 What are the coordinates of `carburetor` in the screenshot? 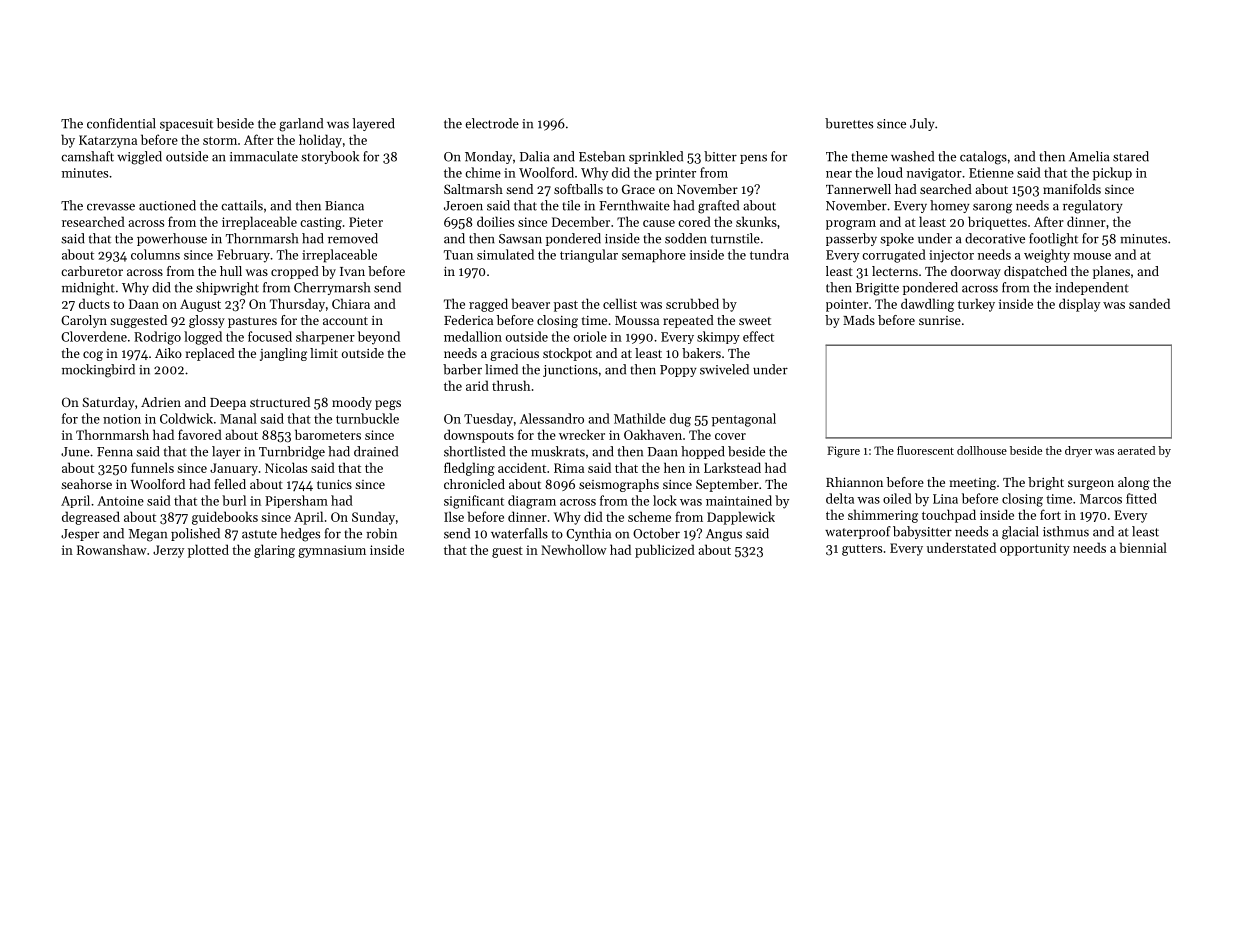 It's located at (92, 271).
